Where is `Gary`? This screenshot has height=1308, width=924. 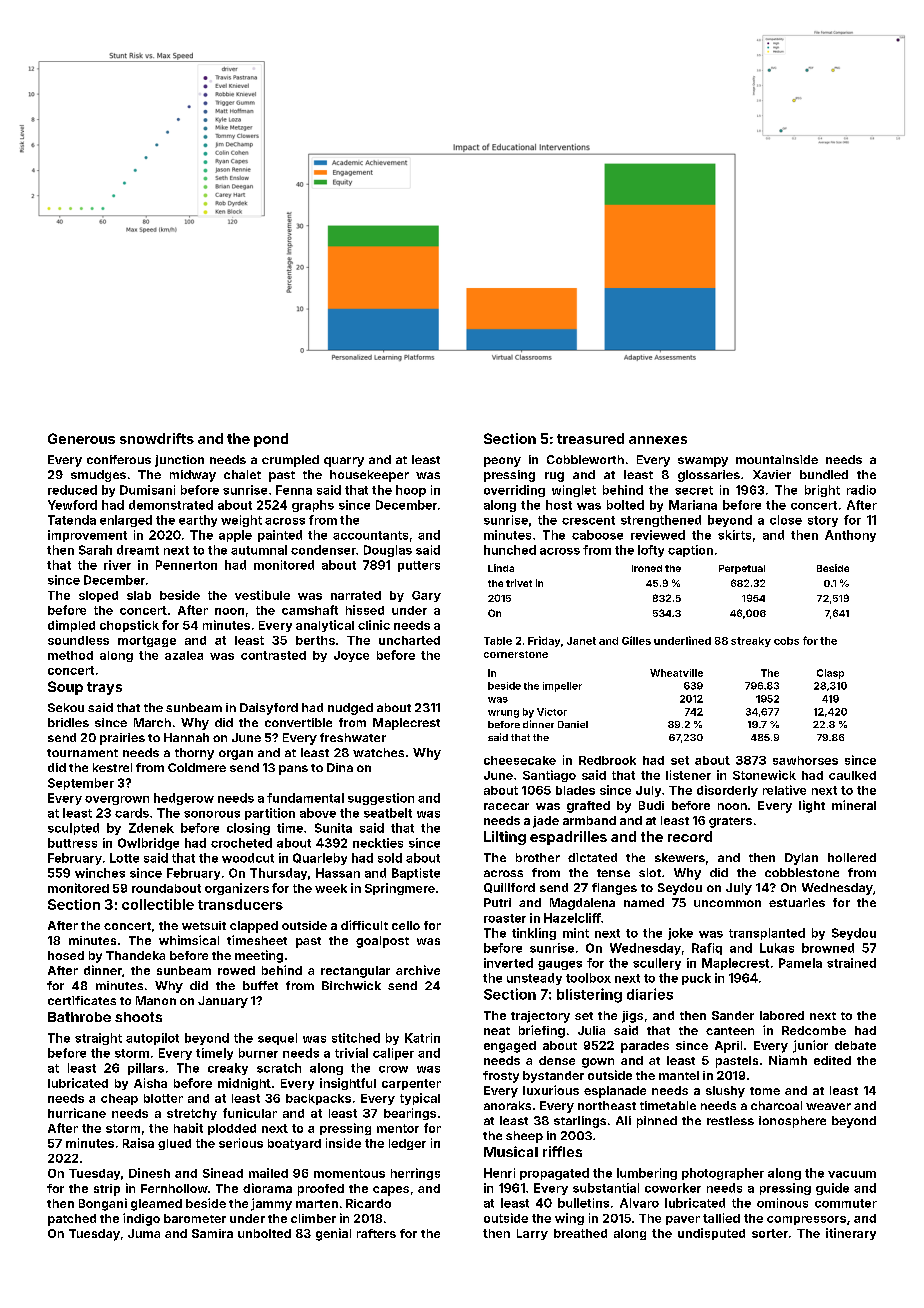
Gary is located at coordinates (426, 596).
